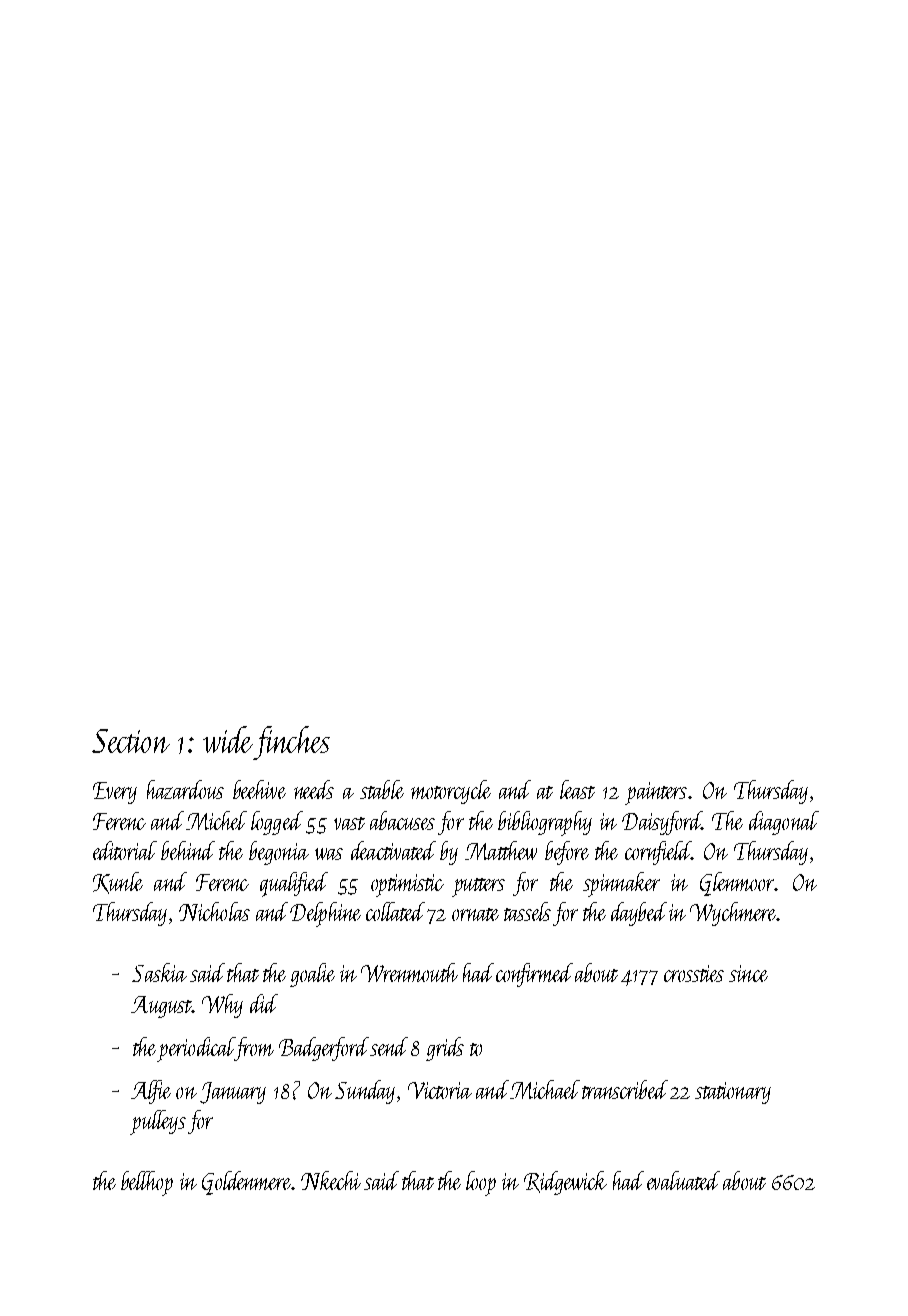 This screenshot has width=908, height=1316. Describe the element at coordinates (131, 741) in the screenshot. I see `Section` at that location.
